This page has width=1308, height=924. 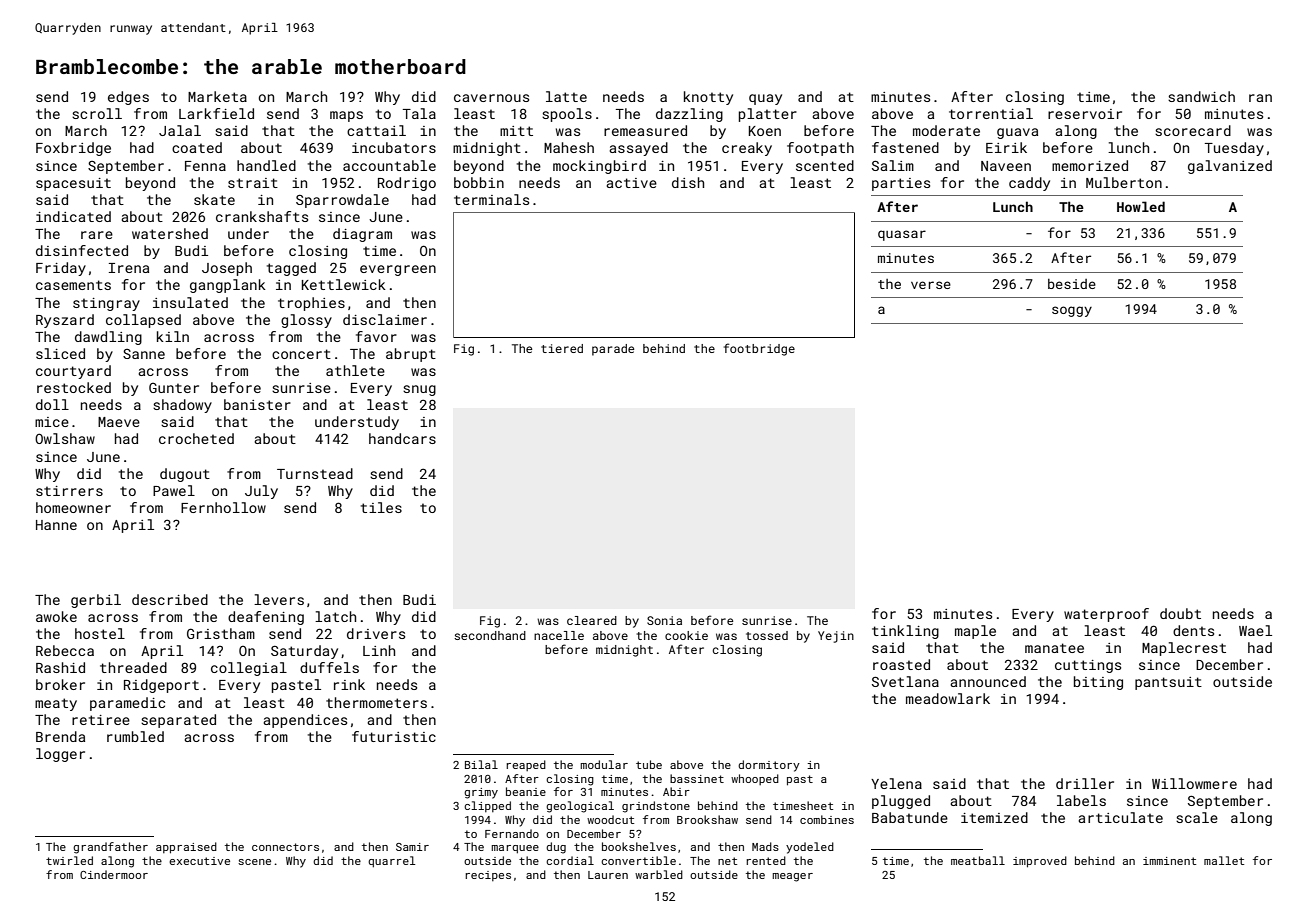 I want to click on Gunter, so click(x=174, y=388).
